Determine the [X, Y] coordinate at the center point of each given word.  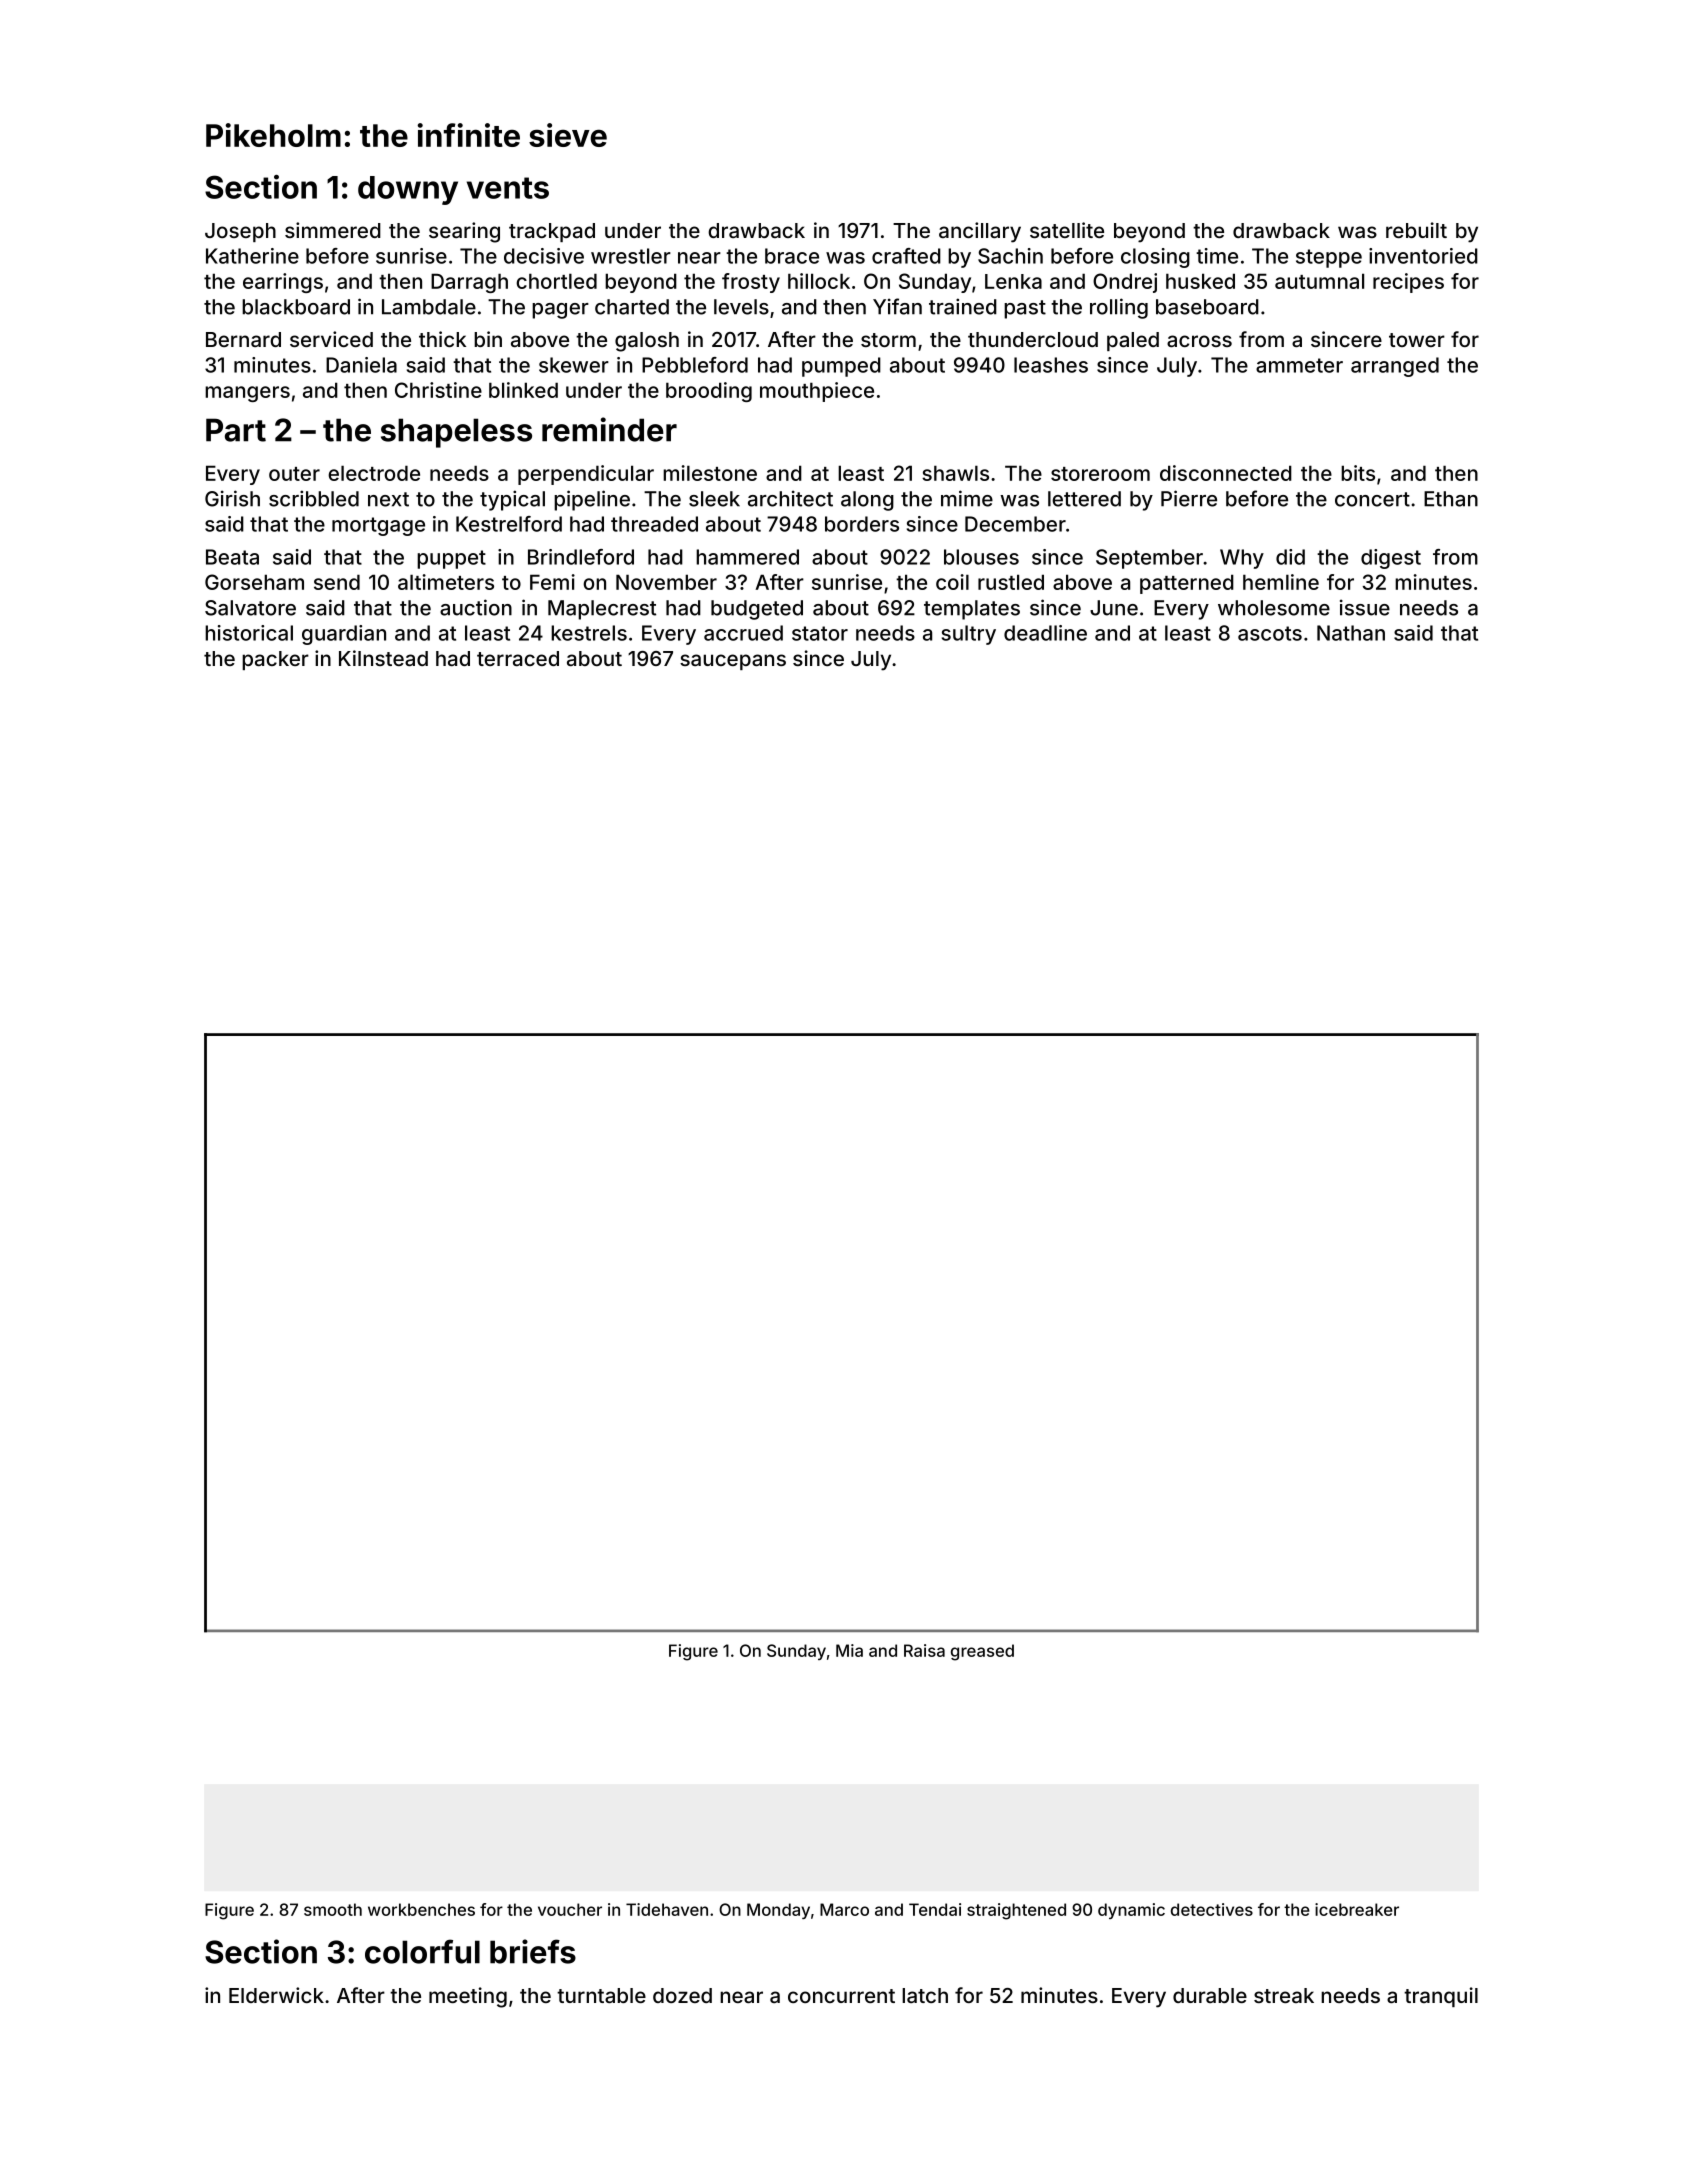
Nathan [1351, 633]
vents [508, 188]
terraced [518, 658]
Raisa [924, 1650]
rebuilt [1416, 230]
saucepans [733, 662]
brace [792, 256]
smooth [333, 1909]
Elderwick [276, 1995]
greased [982, 1652]
